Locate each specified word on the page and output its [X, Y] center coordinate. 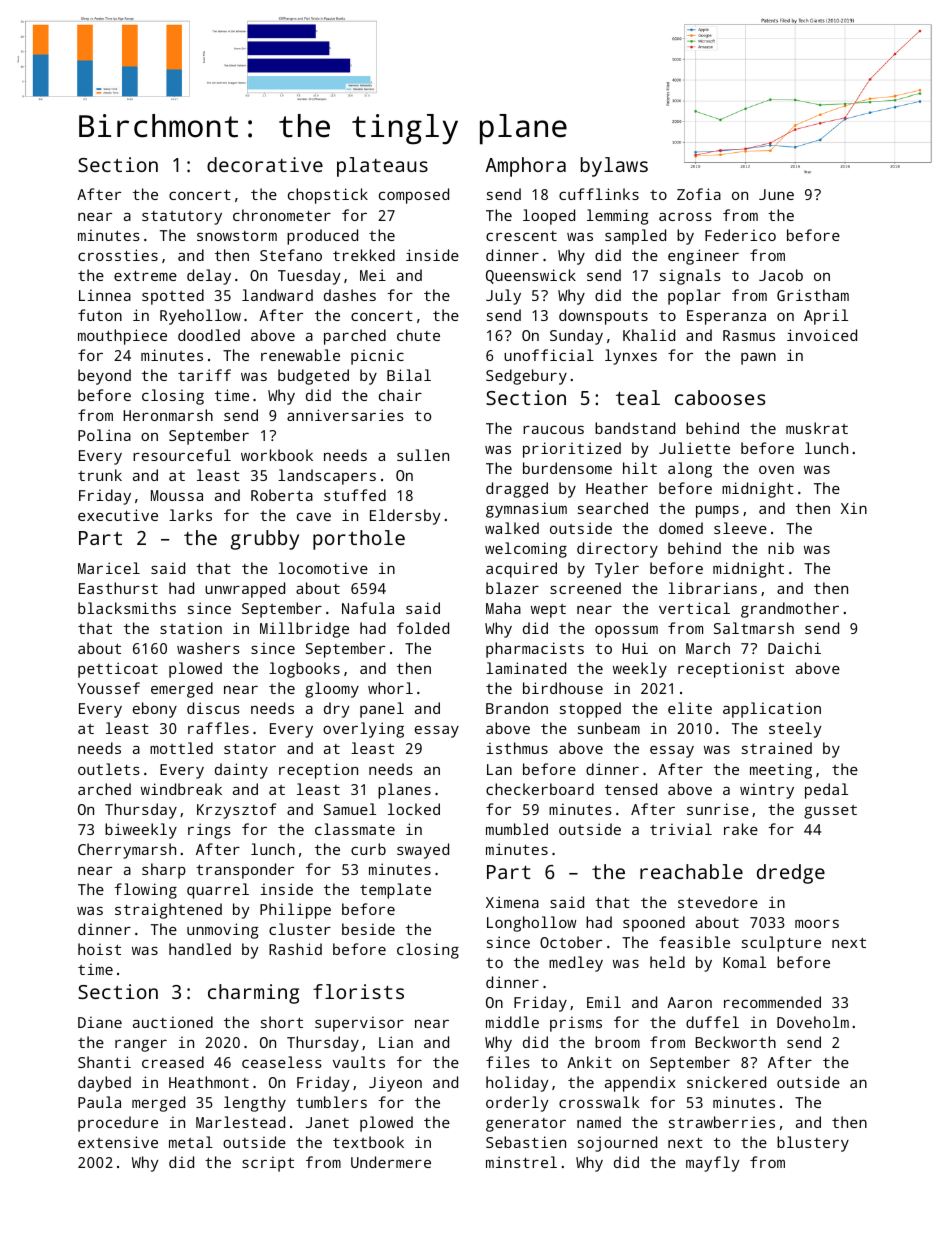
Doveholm [813, 1022]
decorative [265, 164]
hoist [99, 949]
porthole [359, 540]
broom [617, 1042]
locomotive [323, 568]
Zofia [699, 194]
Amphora [525, 167]
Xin [854, 508]
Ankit [589, 1062]
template [395, 891]
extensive [118, 1142]
